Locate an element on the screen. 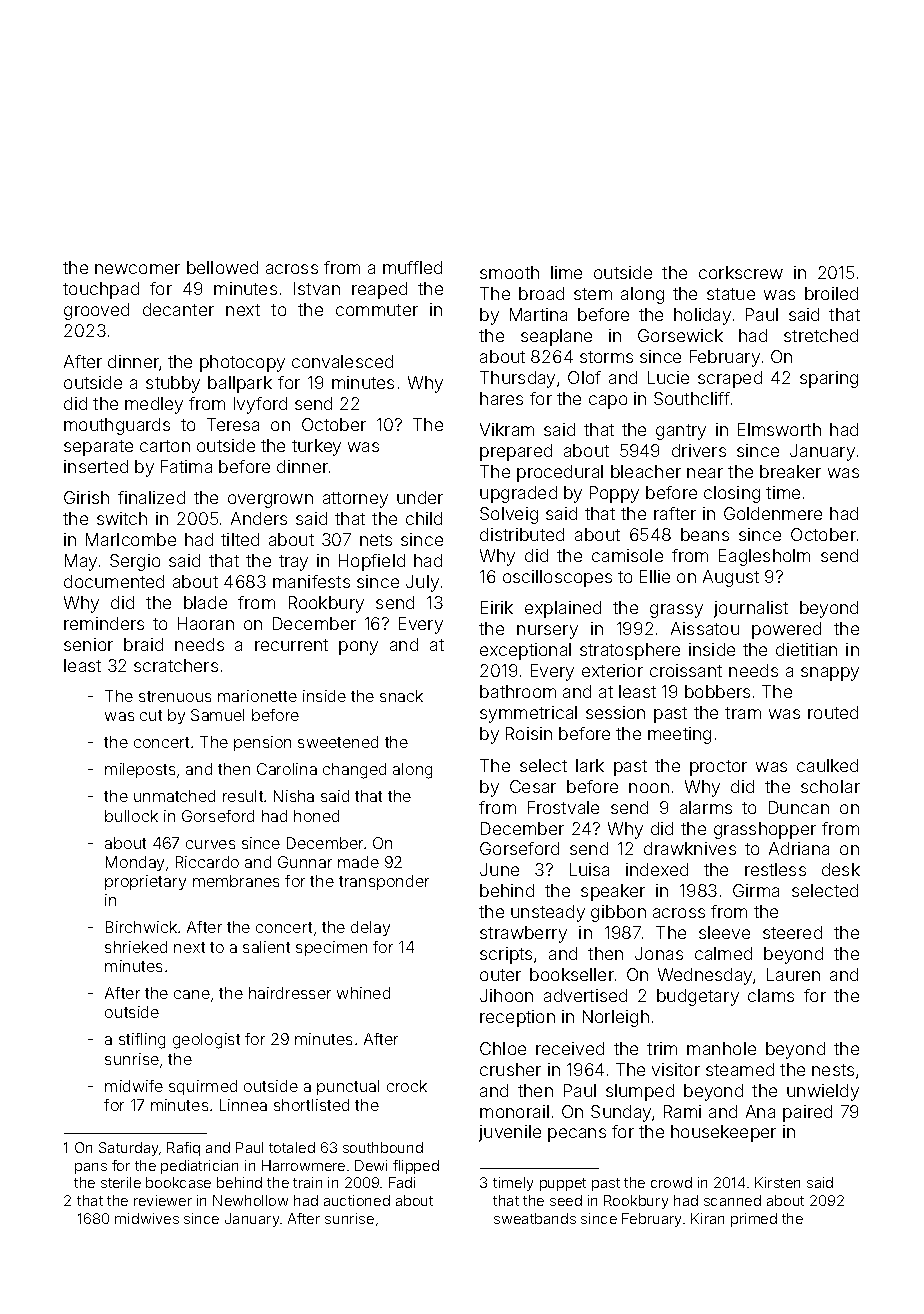  croissant is located at coordinates (686, 670).
